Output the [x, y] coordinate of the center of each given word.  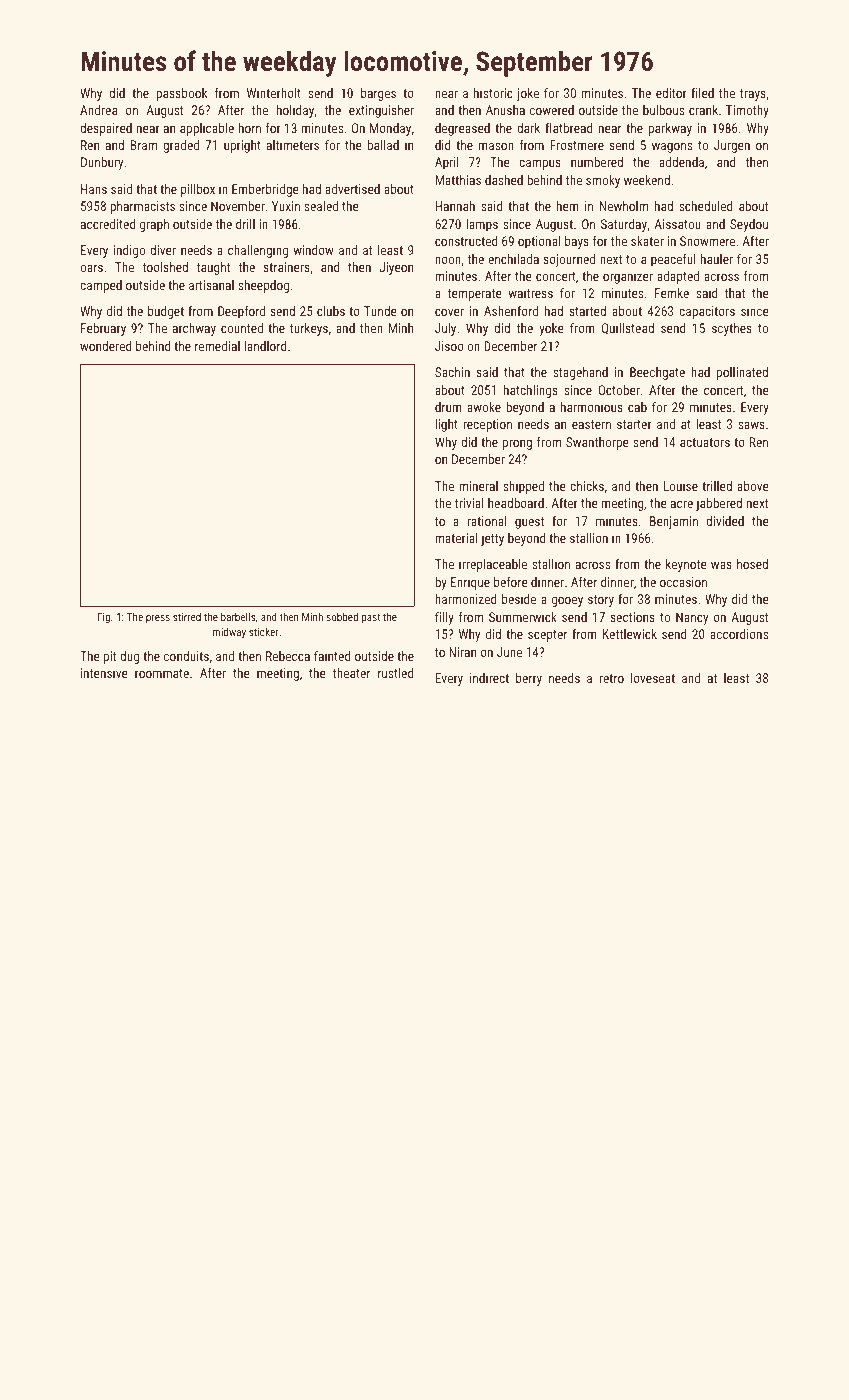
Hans [94, 189]
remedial [217, 346]
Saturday [624, 225]
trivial [469, 503]
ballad [383, 145]
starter [634, 424]
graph [154, 225]
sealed [321, 206]
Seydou [749, 225]
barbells [238, 616]
